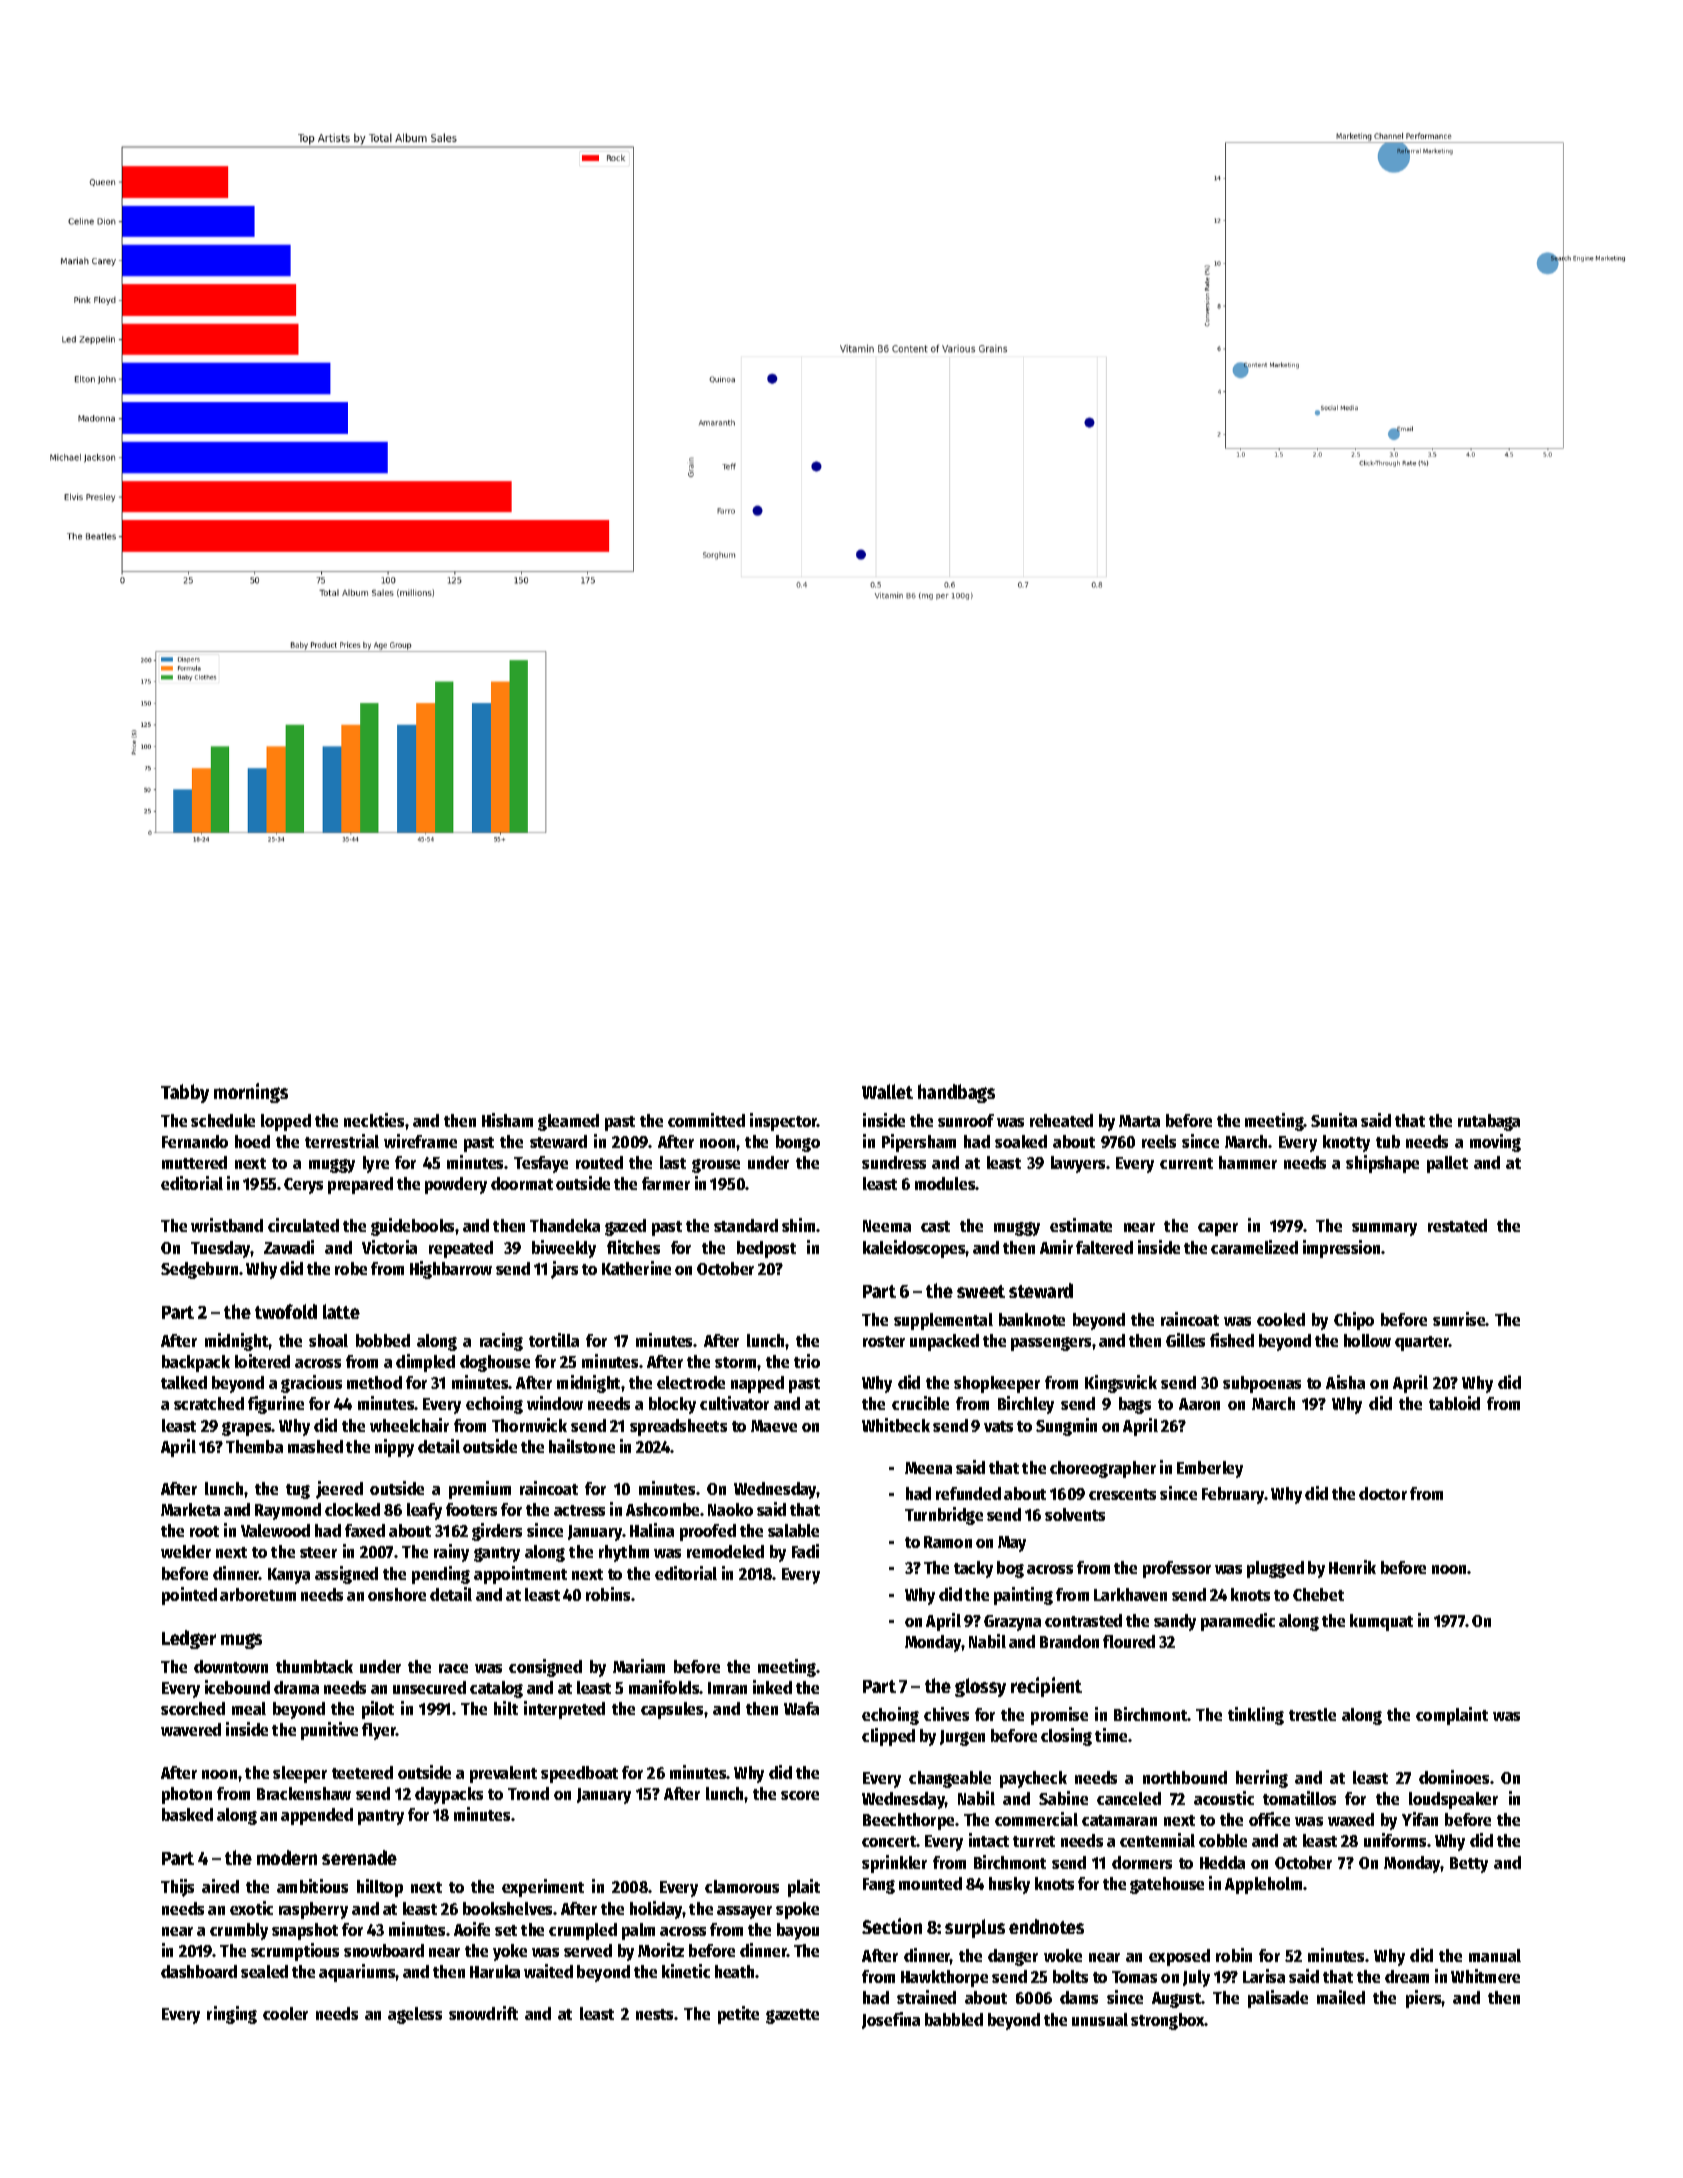 The image size is (1683, 2178). What do you see at coordinates (1345, 1382) in the screenshot?
I see `Aisha` at bounding box center [1345, 1382].
